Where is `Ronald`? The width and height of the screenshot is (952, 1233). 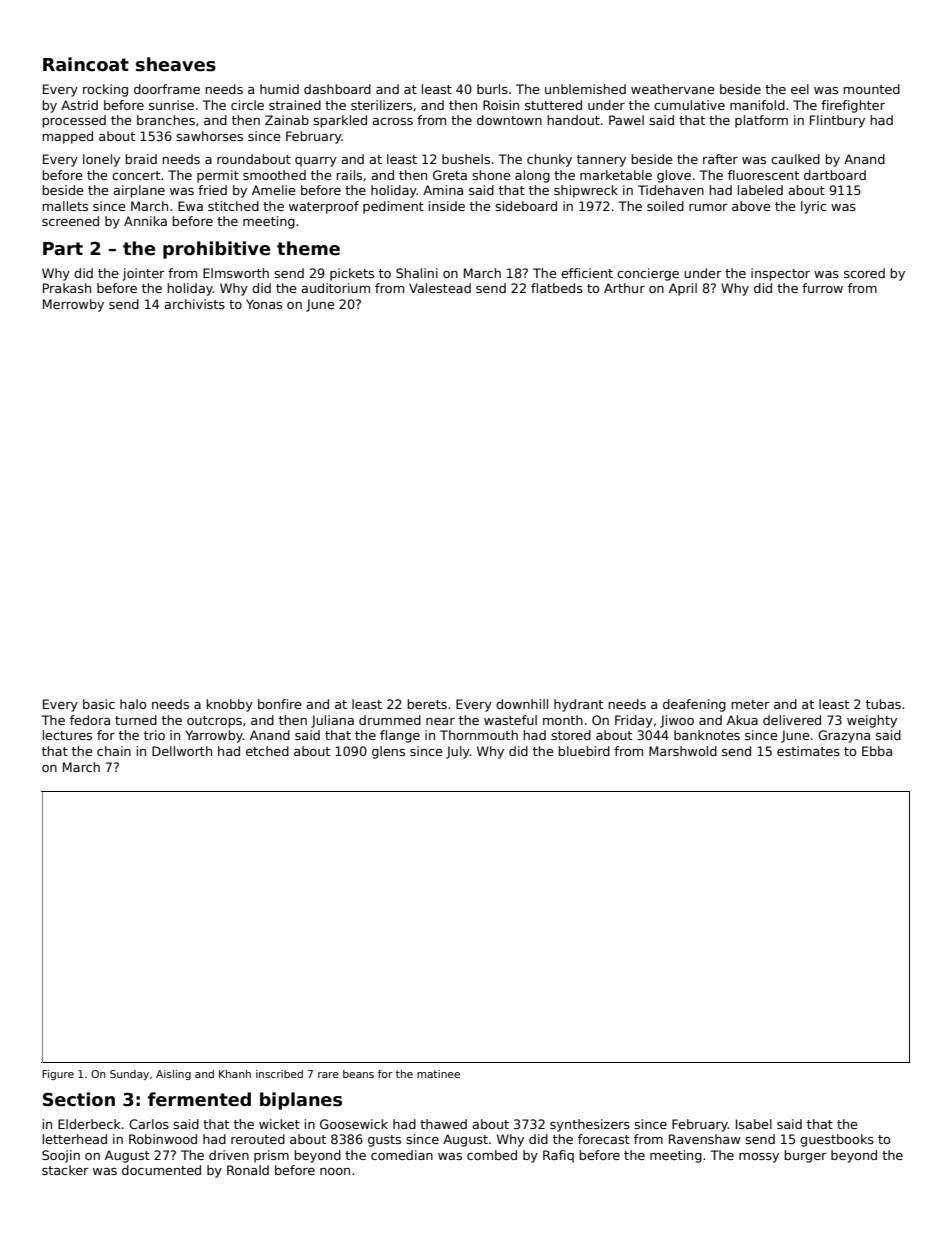
Ronald is located at coordinates (248, 1170).
